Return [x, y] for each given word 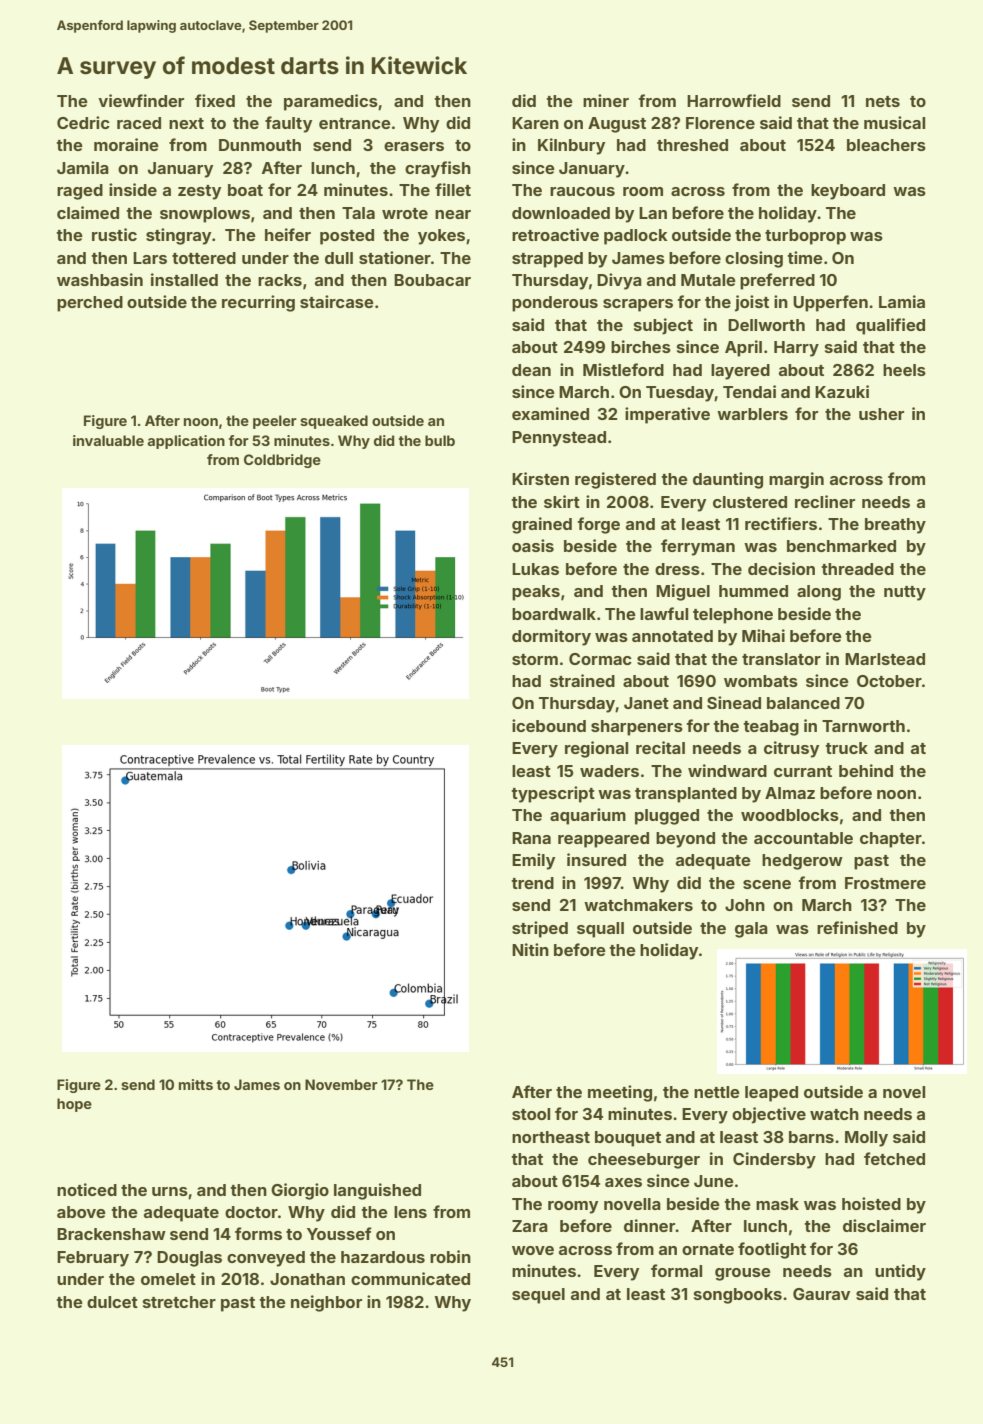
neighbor [326, 1303]
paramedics [331, 102]
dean [531, 370]
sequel [538, 1296]
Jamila [83, 167]
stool [531, 1114]
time [805, 257]
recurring [258, 303]
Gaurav [821, 1294]
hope [74, 1105]
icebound [549, 725]
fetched [894, 1158]
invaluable [108, 440]
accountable [803, 838]
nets [883, 101]
